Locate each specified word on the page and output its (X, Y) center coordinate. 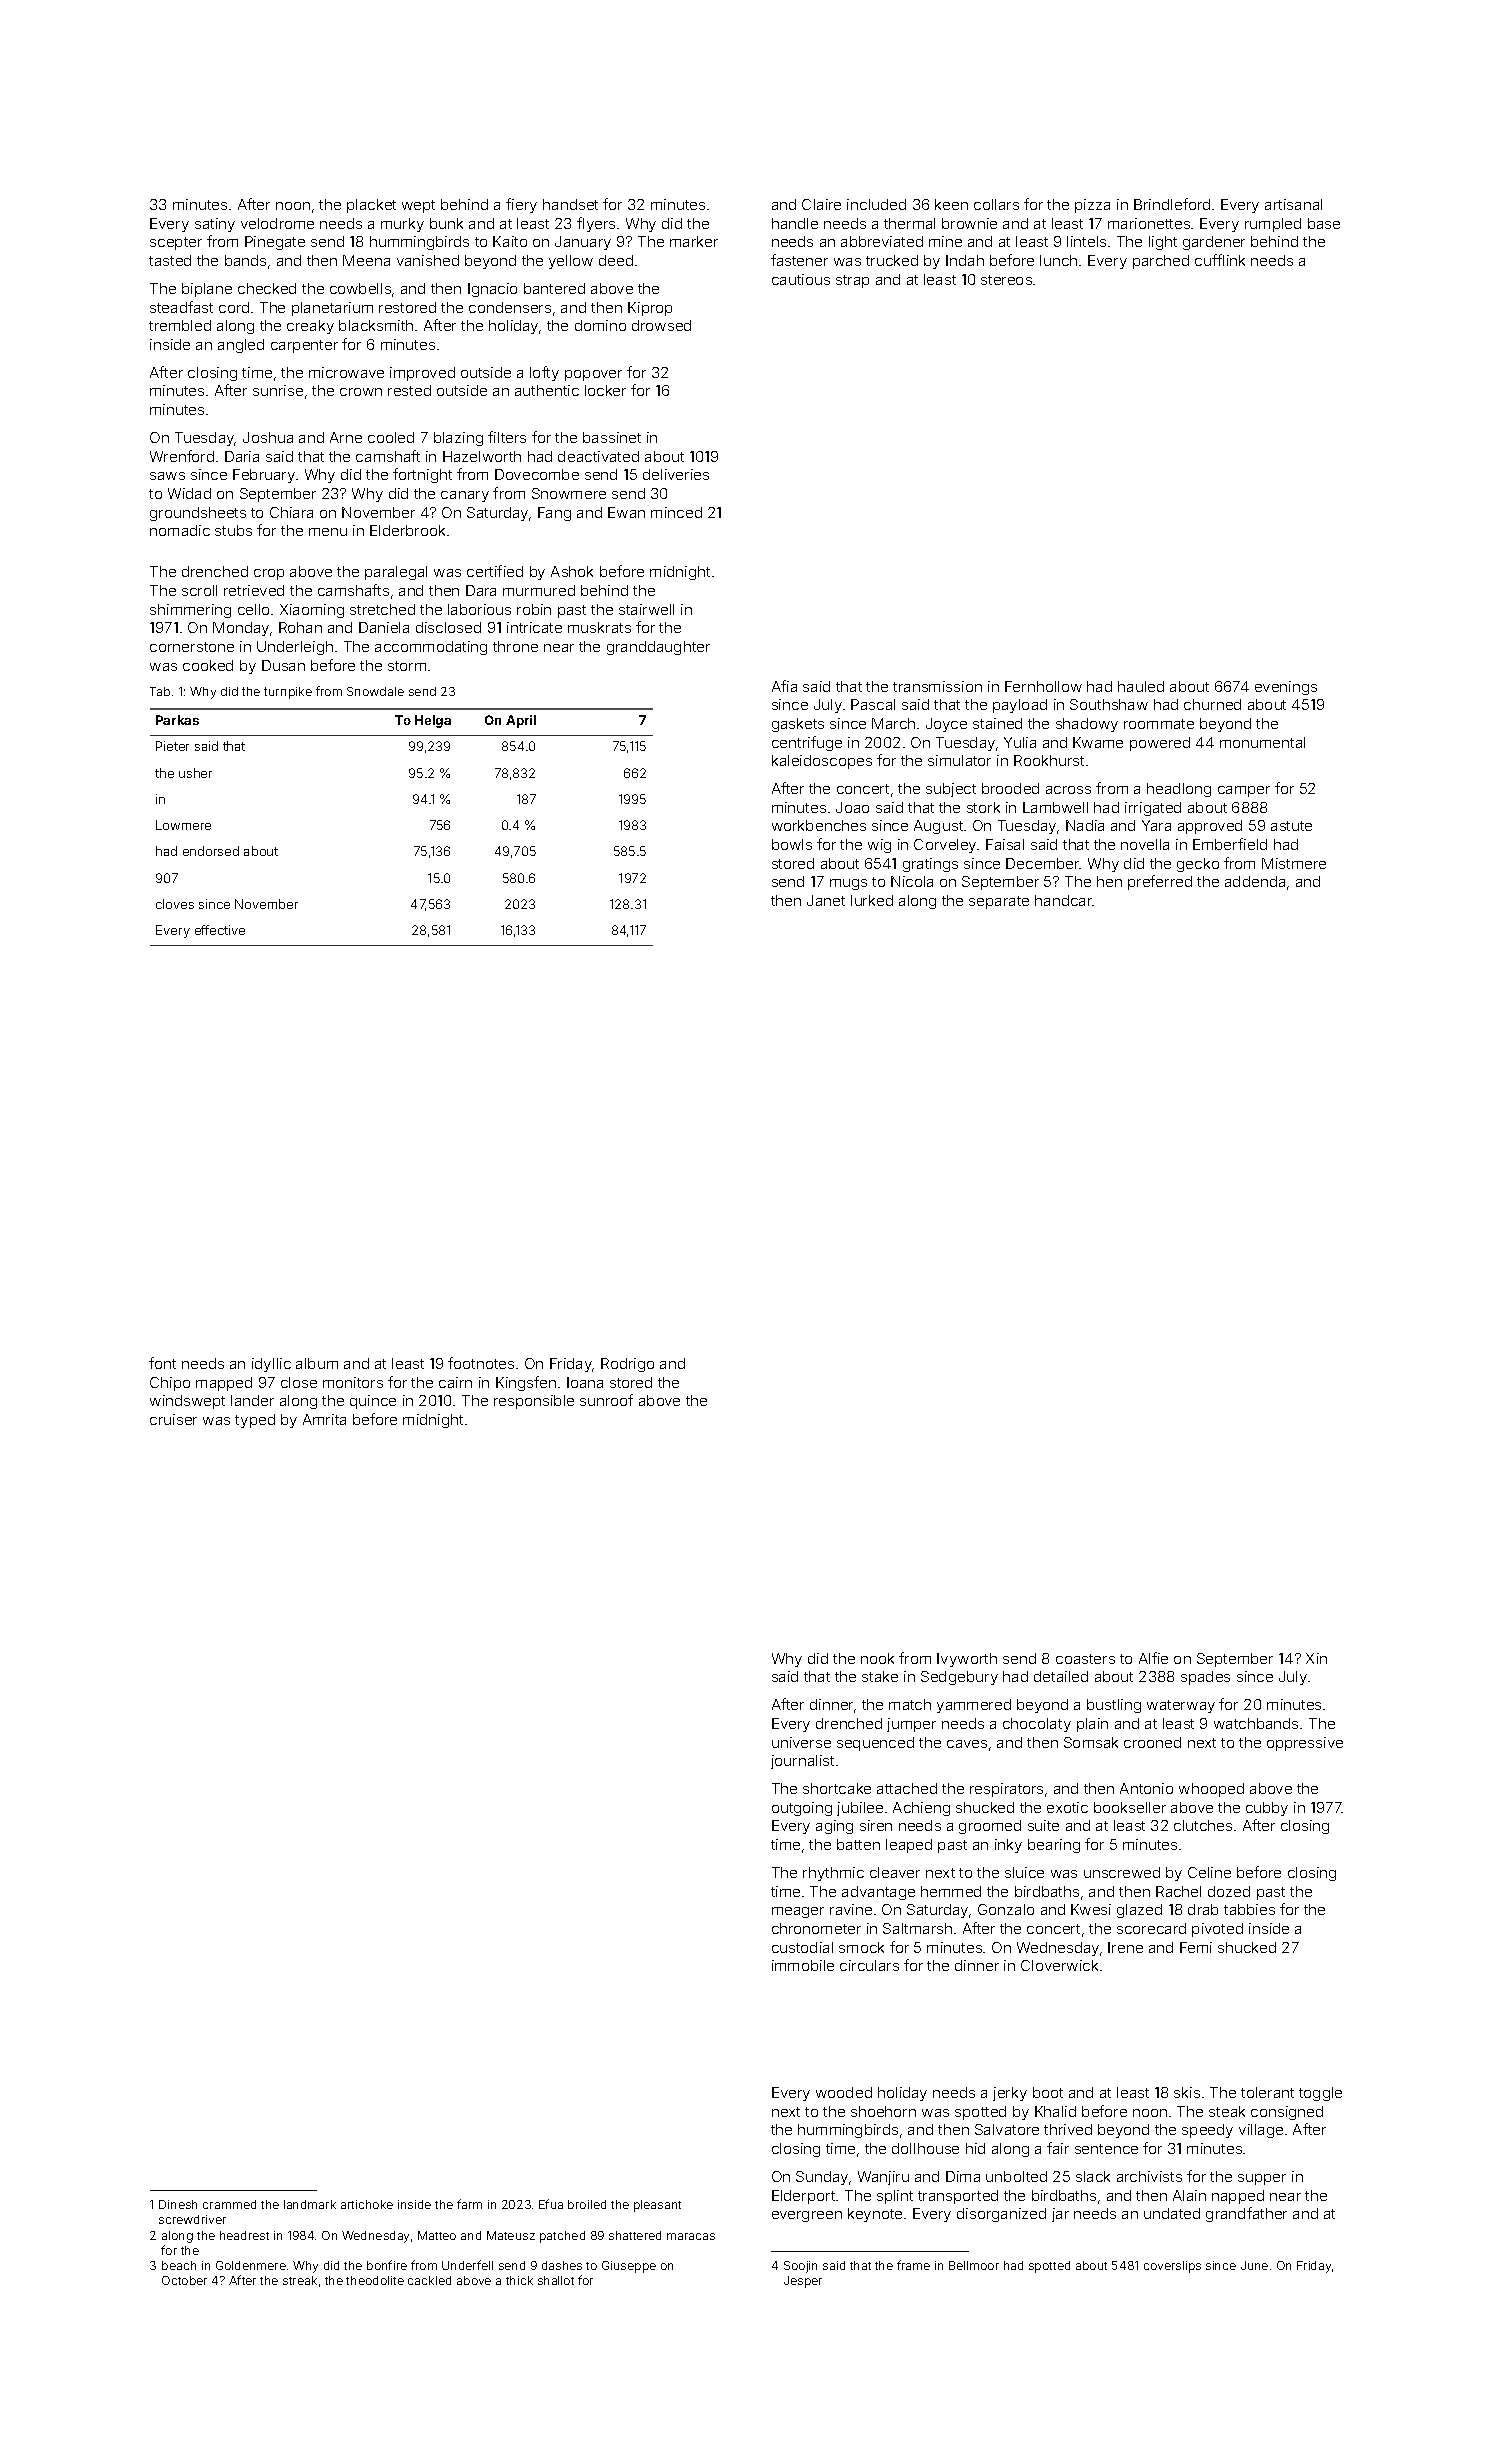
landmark (310, 2204)
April (521, 721)
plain (1092, 1725)
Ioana (585, 1382)
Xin (1316, 1658)
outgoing (802, 1809)
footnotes (481, 1363)
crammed (229, 2204)
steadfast (181, 307)
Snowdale (375, 691)
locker (605, 390)
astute (1291, 826)
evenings (1286, 688)
